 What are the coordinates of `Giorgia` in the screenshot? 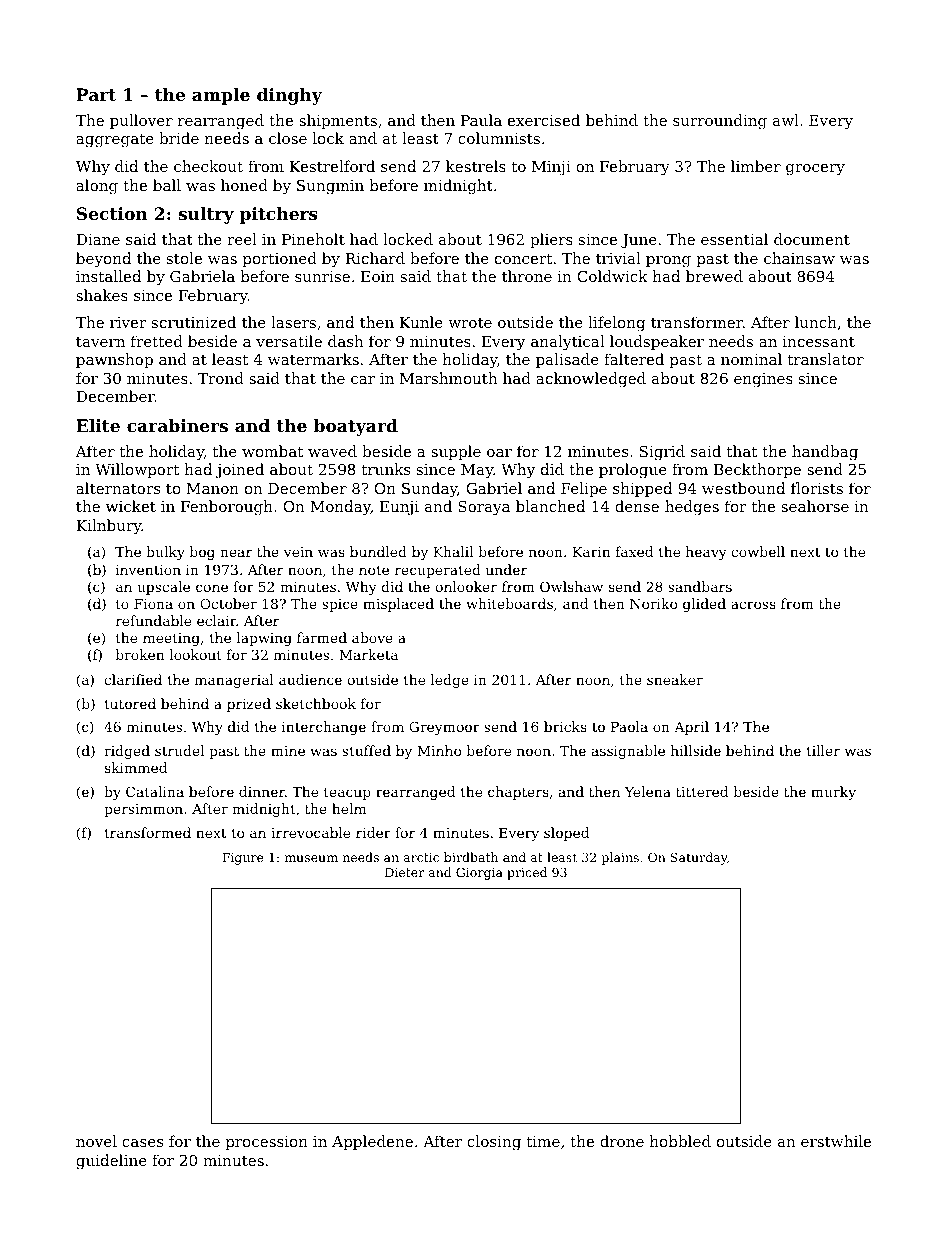 It's located at (479, 873).
